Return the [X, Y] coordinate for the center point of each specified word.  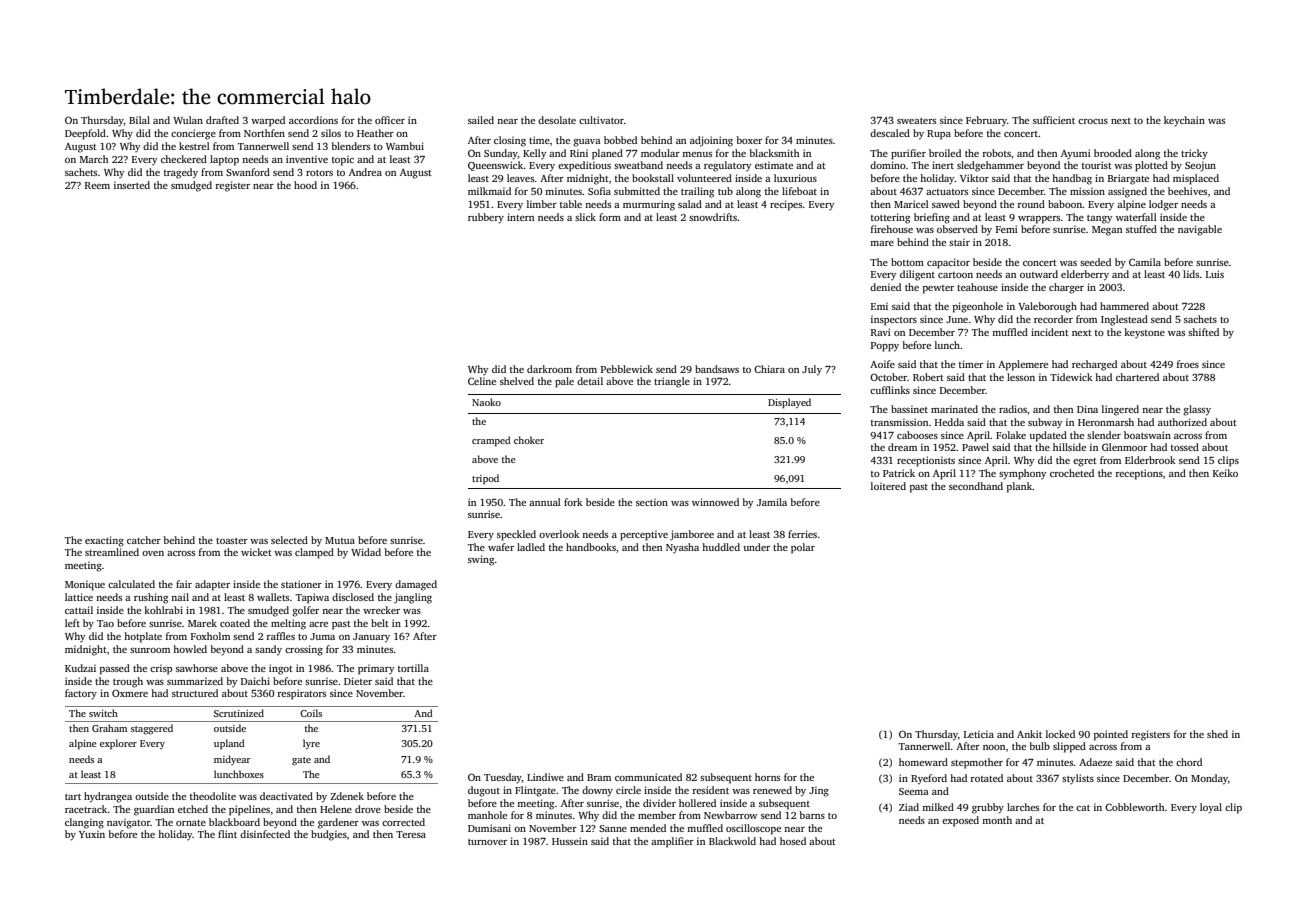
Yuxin [92, 834]
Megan [1107, 231]
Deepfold [85, 134]
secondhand [976, 486]
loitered [888, 486]
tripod [485, 479]
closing [510, 141]
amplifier [672, 842]
